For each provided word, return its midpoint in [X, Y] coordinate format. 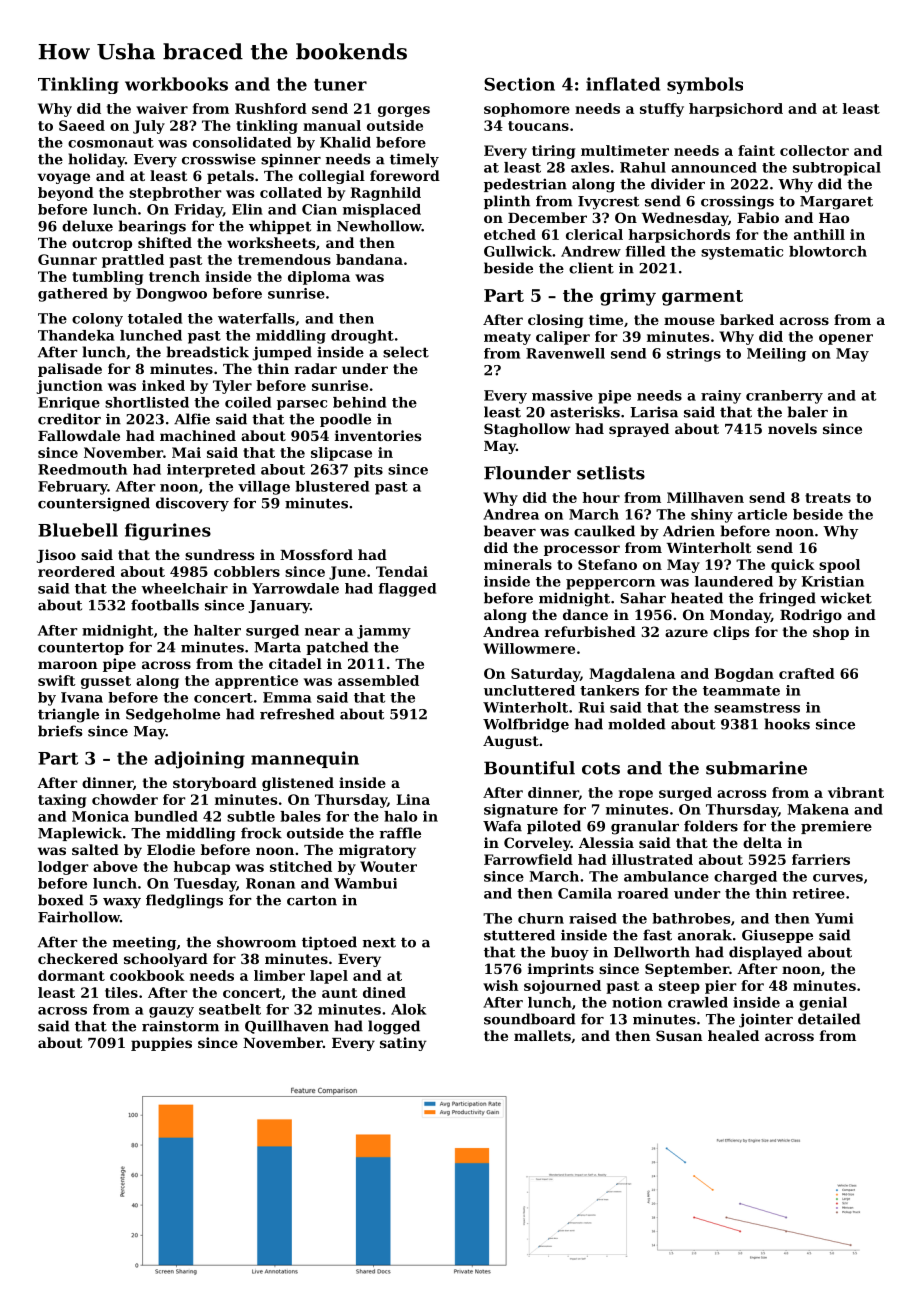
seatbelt [230, 1009]
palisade [70, 370]
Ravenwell [565, 353]
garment [702, 298]
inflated [623, 84]
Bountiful [529, 768]
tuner [340, 85]
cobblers [247, 571]
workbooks [176, 84]
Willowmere [529, 648]
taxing [62, 801]
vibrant [856, 792]
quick [793, 566]
